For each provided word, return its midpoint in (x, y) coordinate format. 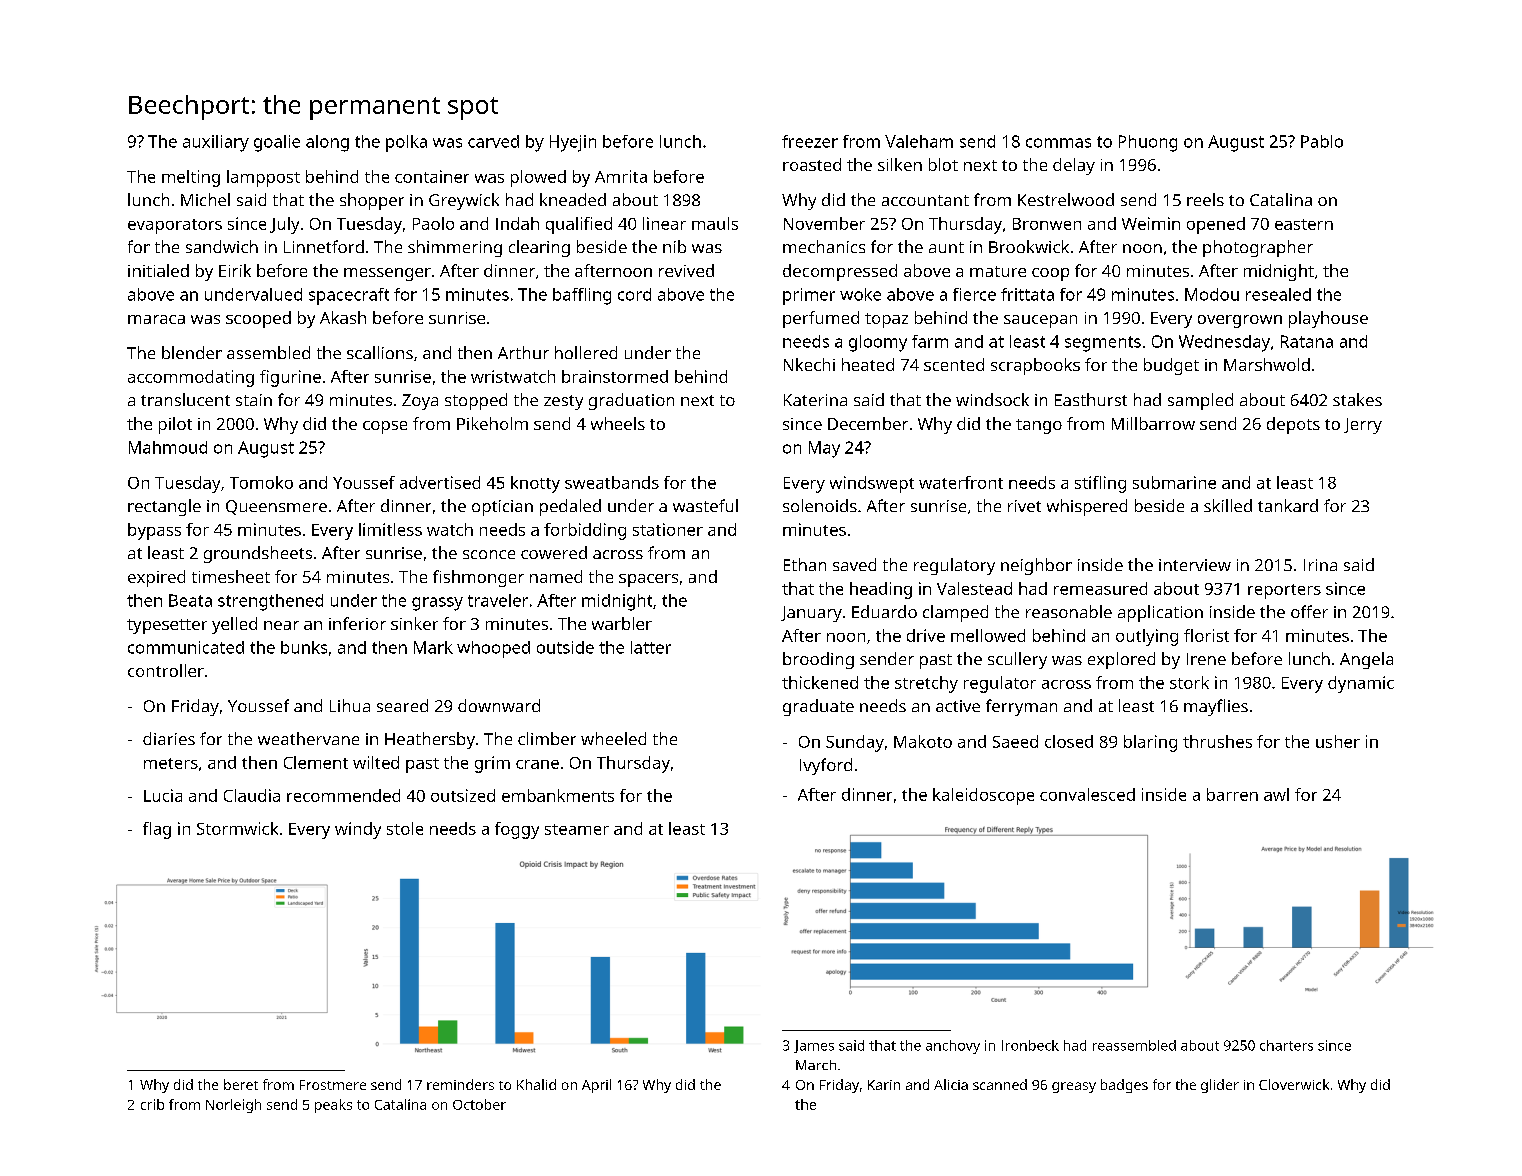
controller (166, 670)
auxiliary (216, 143)
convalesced (1087, 794)
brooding (818, 660)
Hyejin (573, 143)
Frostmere (333, 1085)
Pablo (1322, 141)
